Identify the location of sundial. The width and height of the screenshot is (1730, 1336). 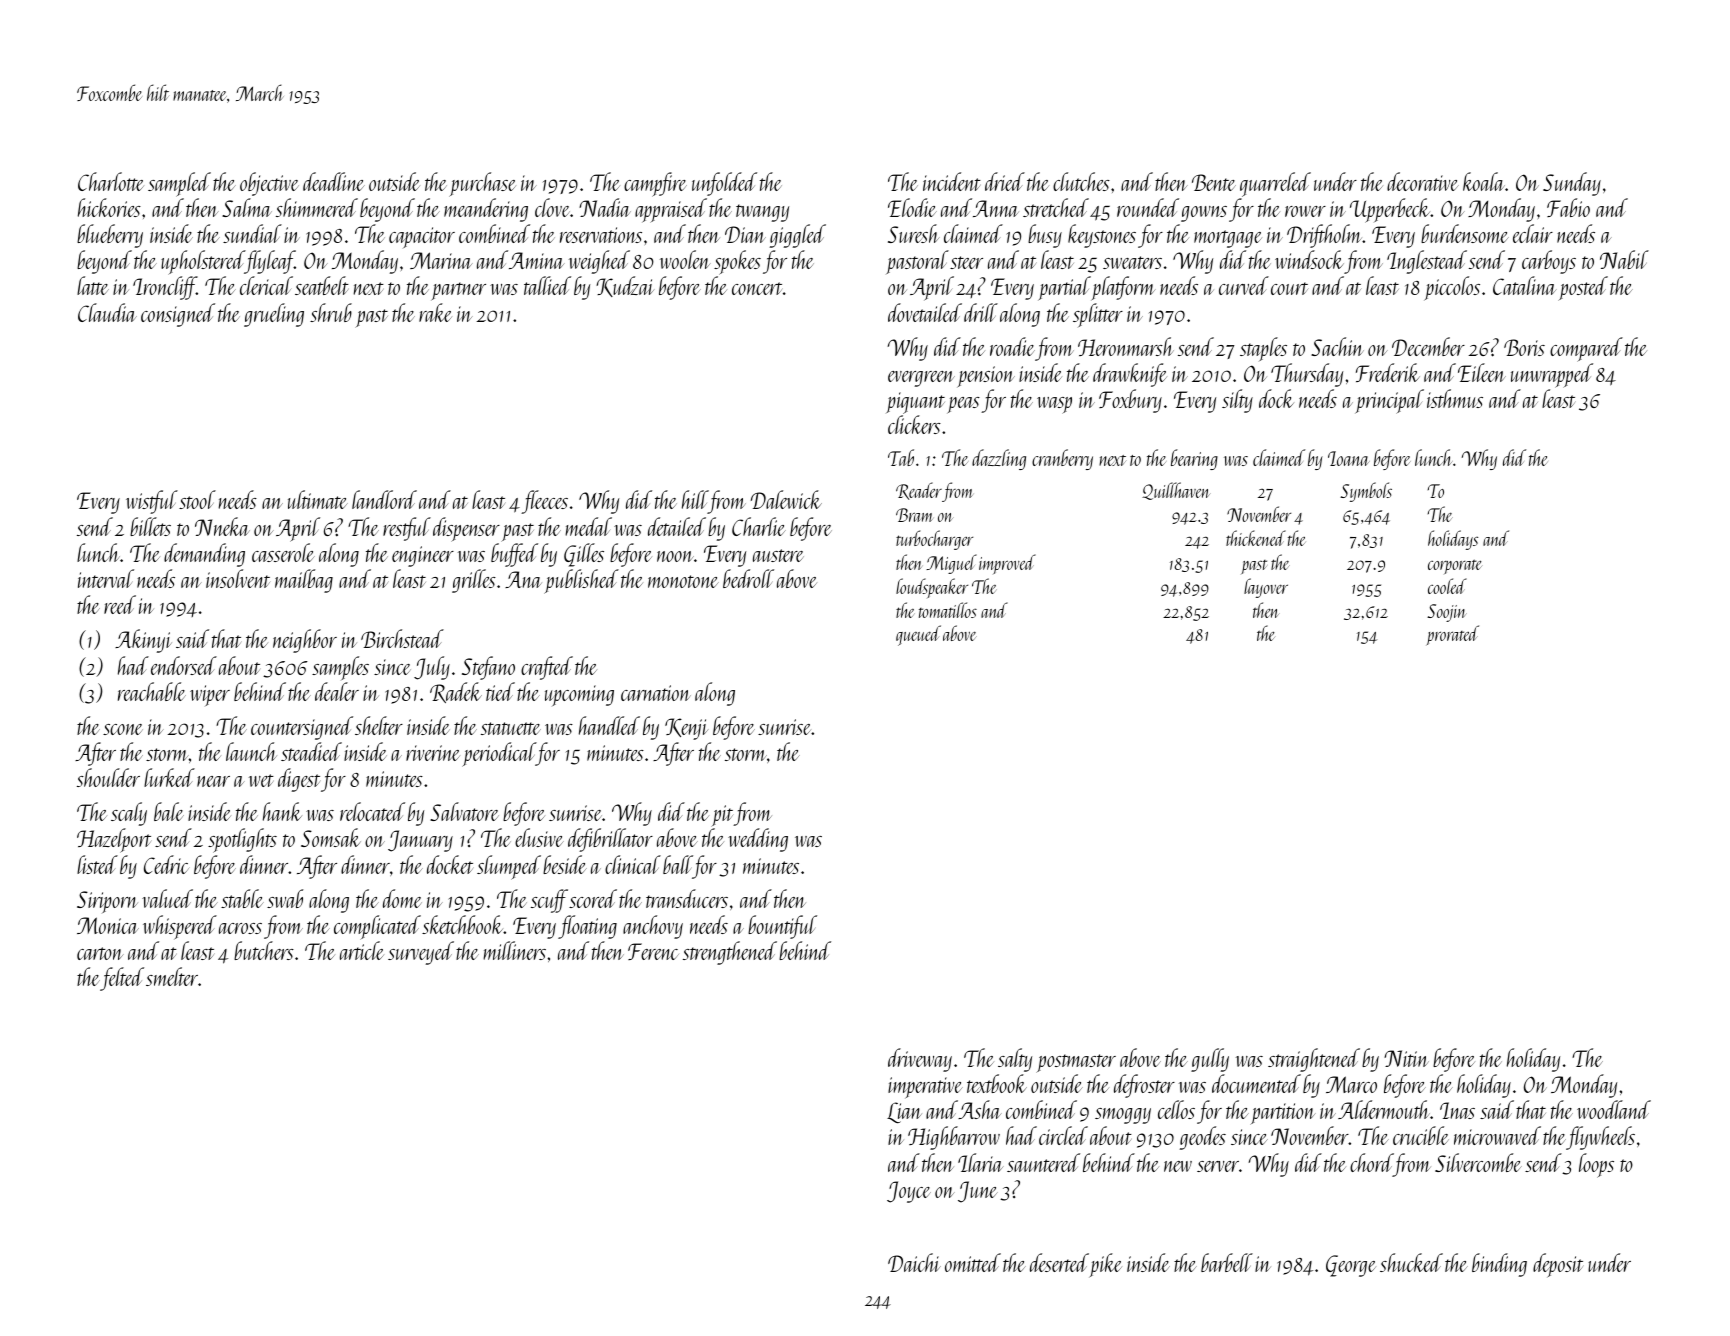
(252, 233).
